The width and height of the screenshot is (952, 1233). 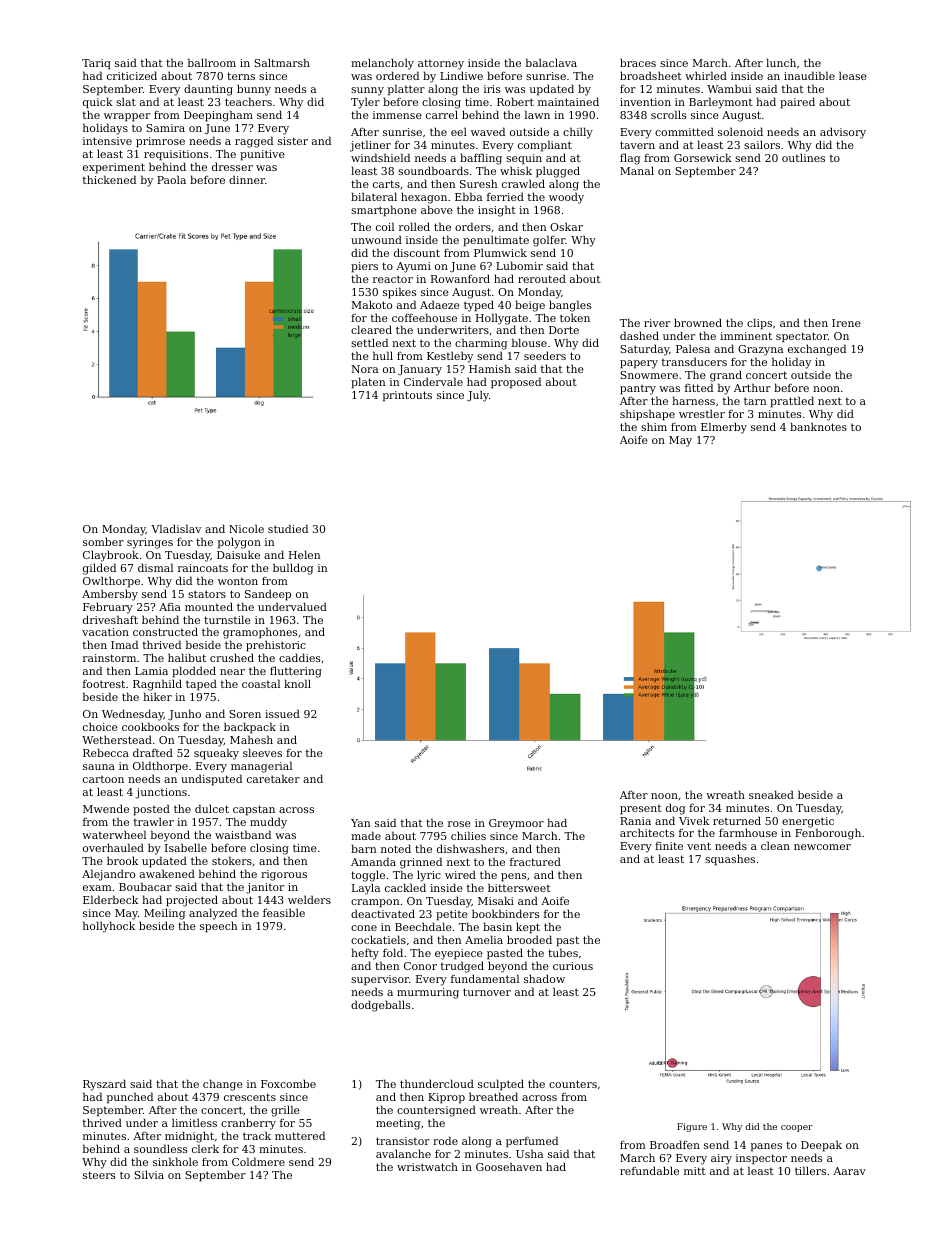 What do you see at coordinates (818, 426) in the screenshot?
I see `banknotes` at bounding box center [818, 426].
